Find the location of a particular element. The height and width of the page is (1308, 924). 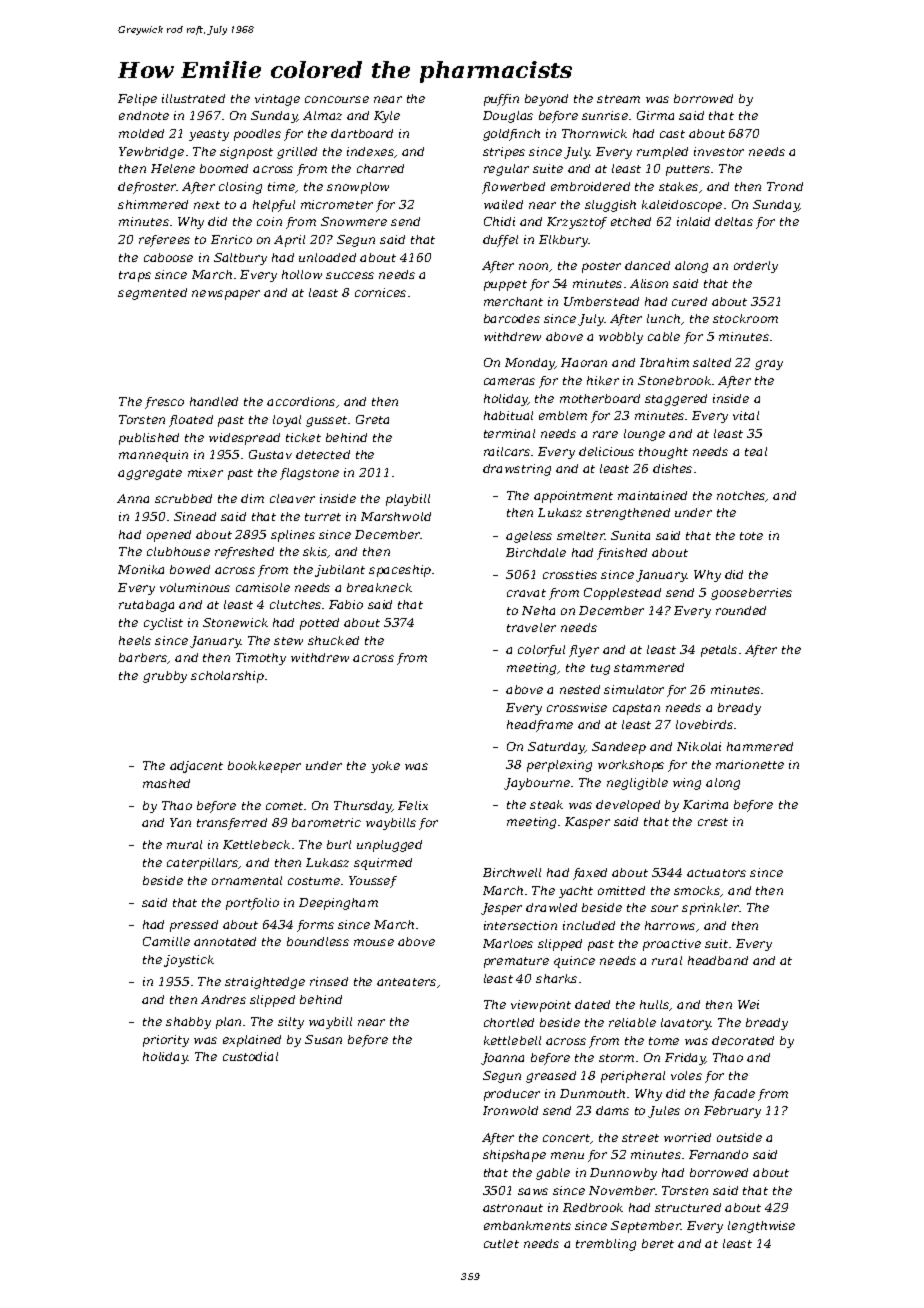

embankments is located at coordinates (527, 1225).
